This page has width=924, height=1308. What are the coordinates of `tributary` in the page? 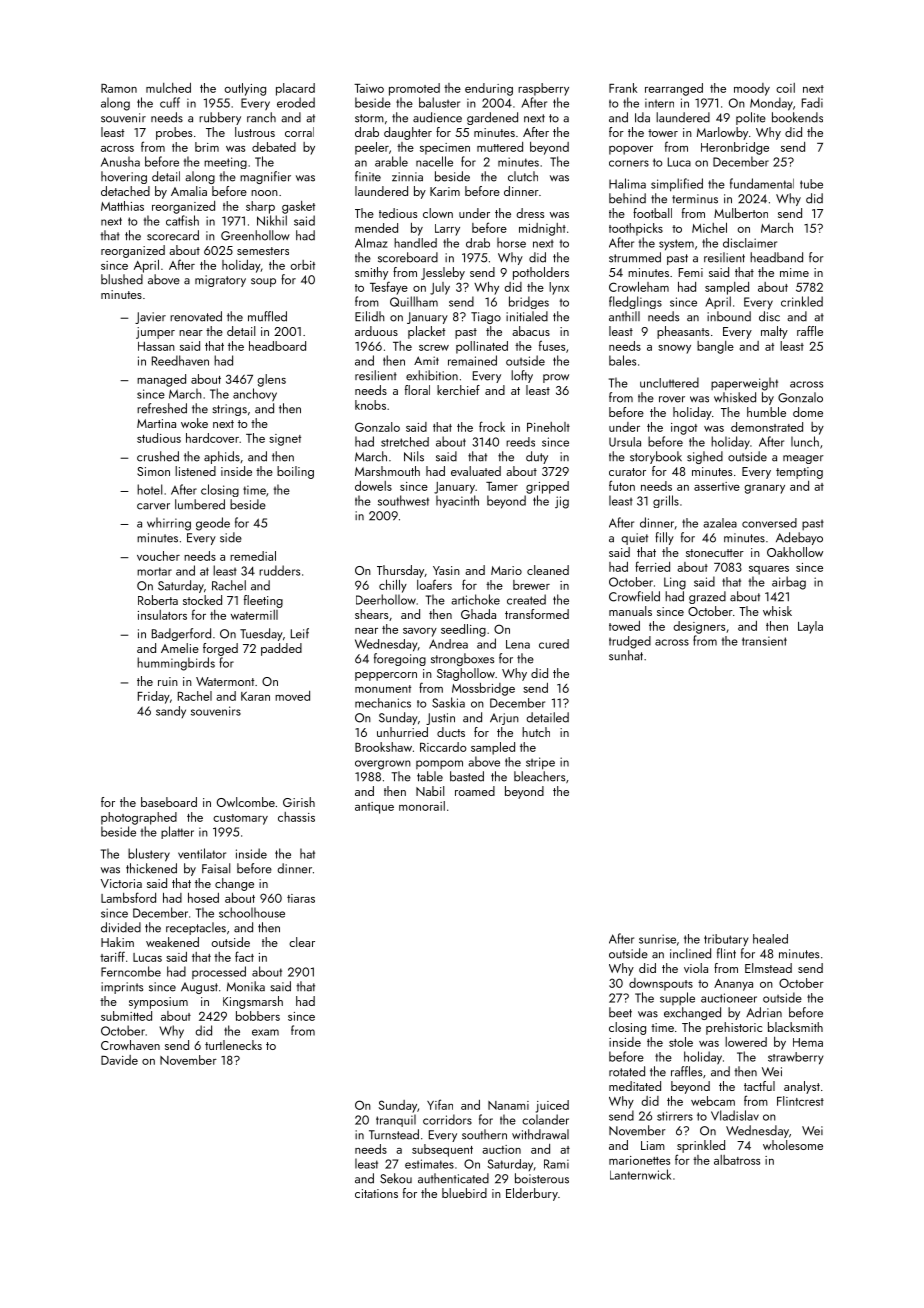 It's located at (726, 940).
